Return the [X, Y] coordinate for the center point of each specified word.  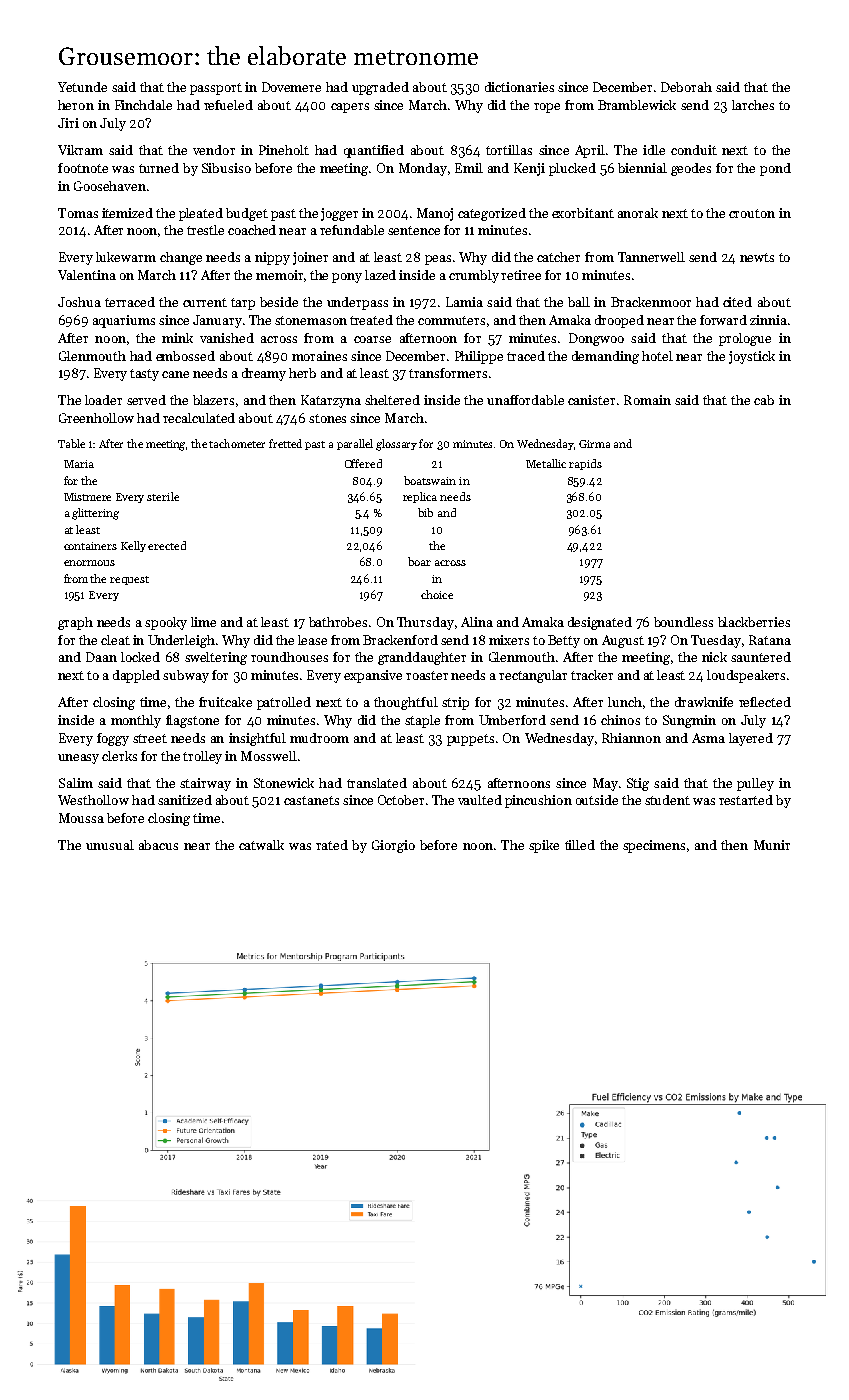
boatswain [430, 480]
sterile [163, 496]
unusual [110, 845]
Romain [647, 400]
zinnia [768, 320]
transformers [448, 373]
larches [753, 105]
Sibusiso [226, 168]
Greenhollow [96, 418]
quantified [374, 151]
